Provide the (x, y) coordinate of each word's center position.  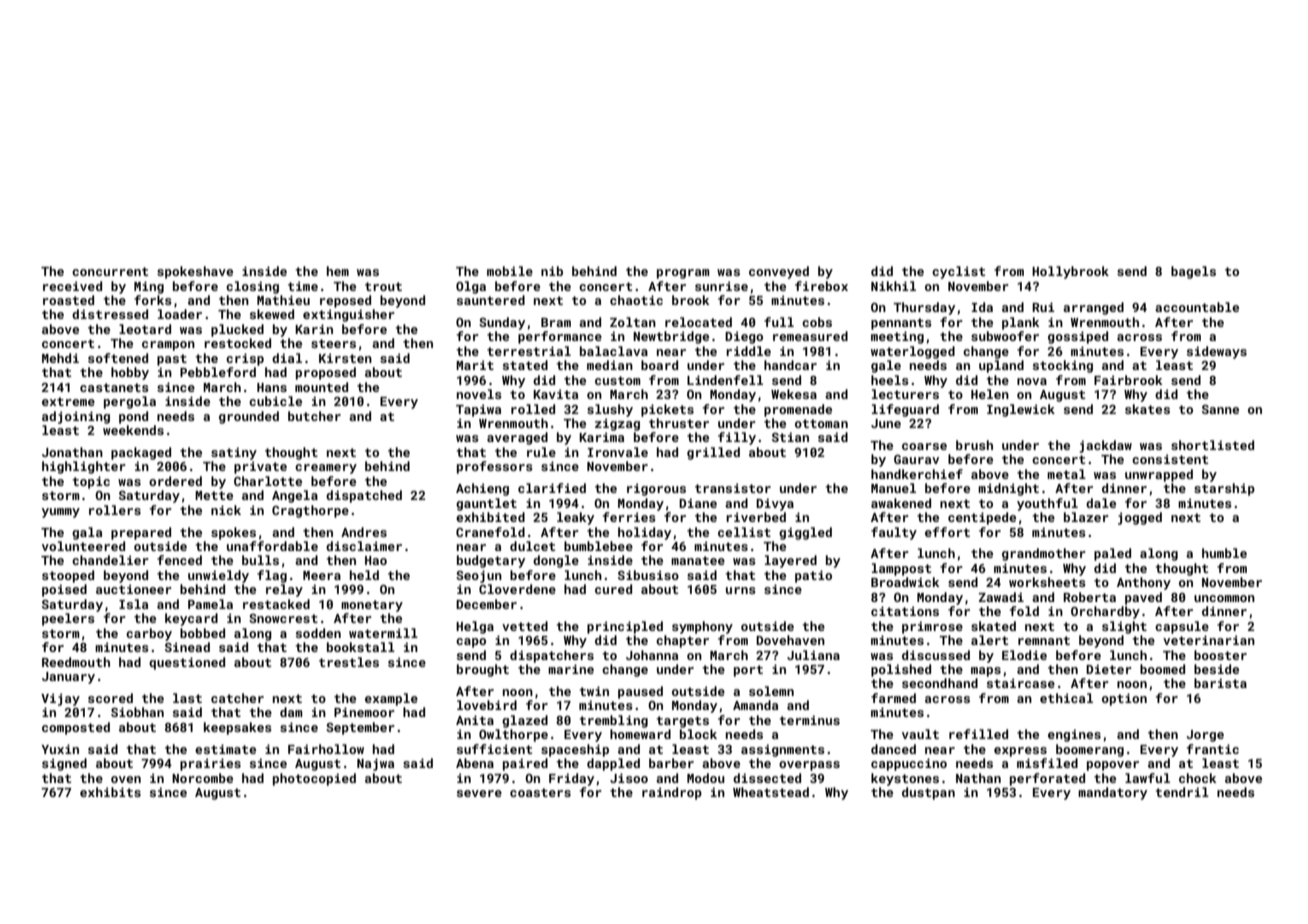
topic (91, 482)
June (886, 423)
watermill (383, 633)
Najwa (375, 764)
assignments (783, 750)
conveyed (779, 272)
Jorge (1205, 736)
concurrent (110, 271)
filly (737, 438)
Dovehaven (790, 640)
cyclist (958, 272)
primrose (932, 627)
